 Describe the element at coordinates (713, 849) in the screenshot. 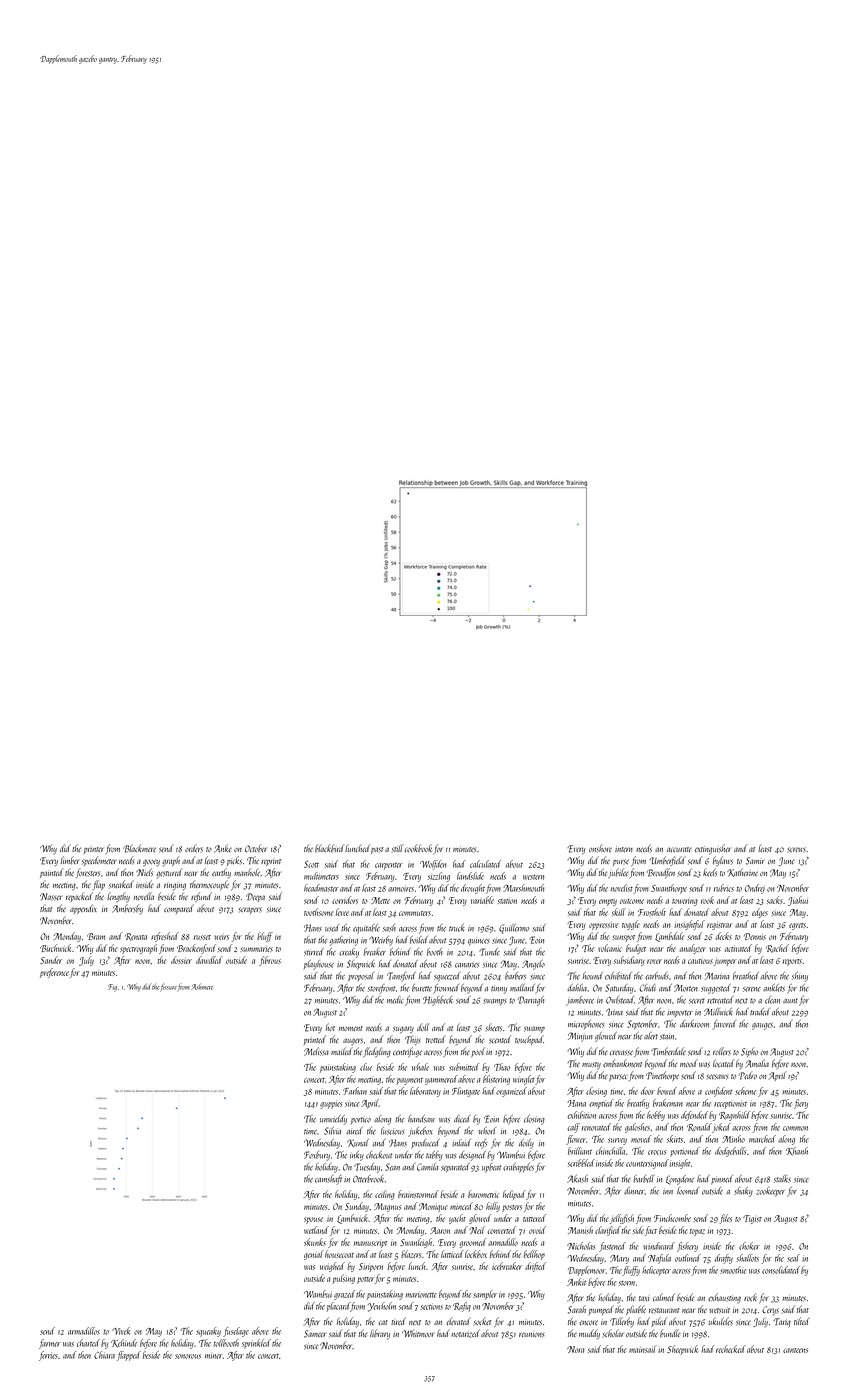

I see `extinguisher` at that location.
